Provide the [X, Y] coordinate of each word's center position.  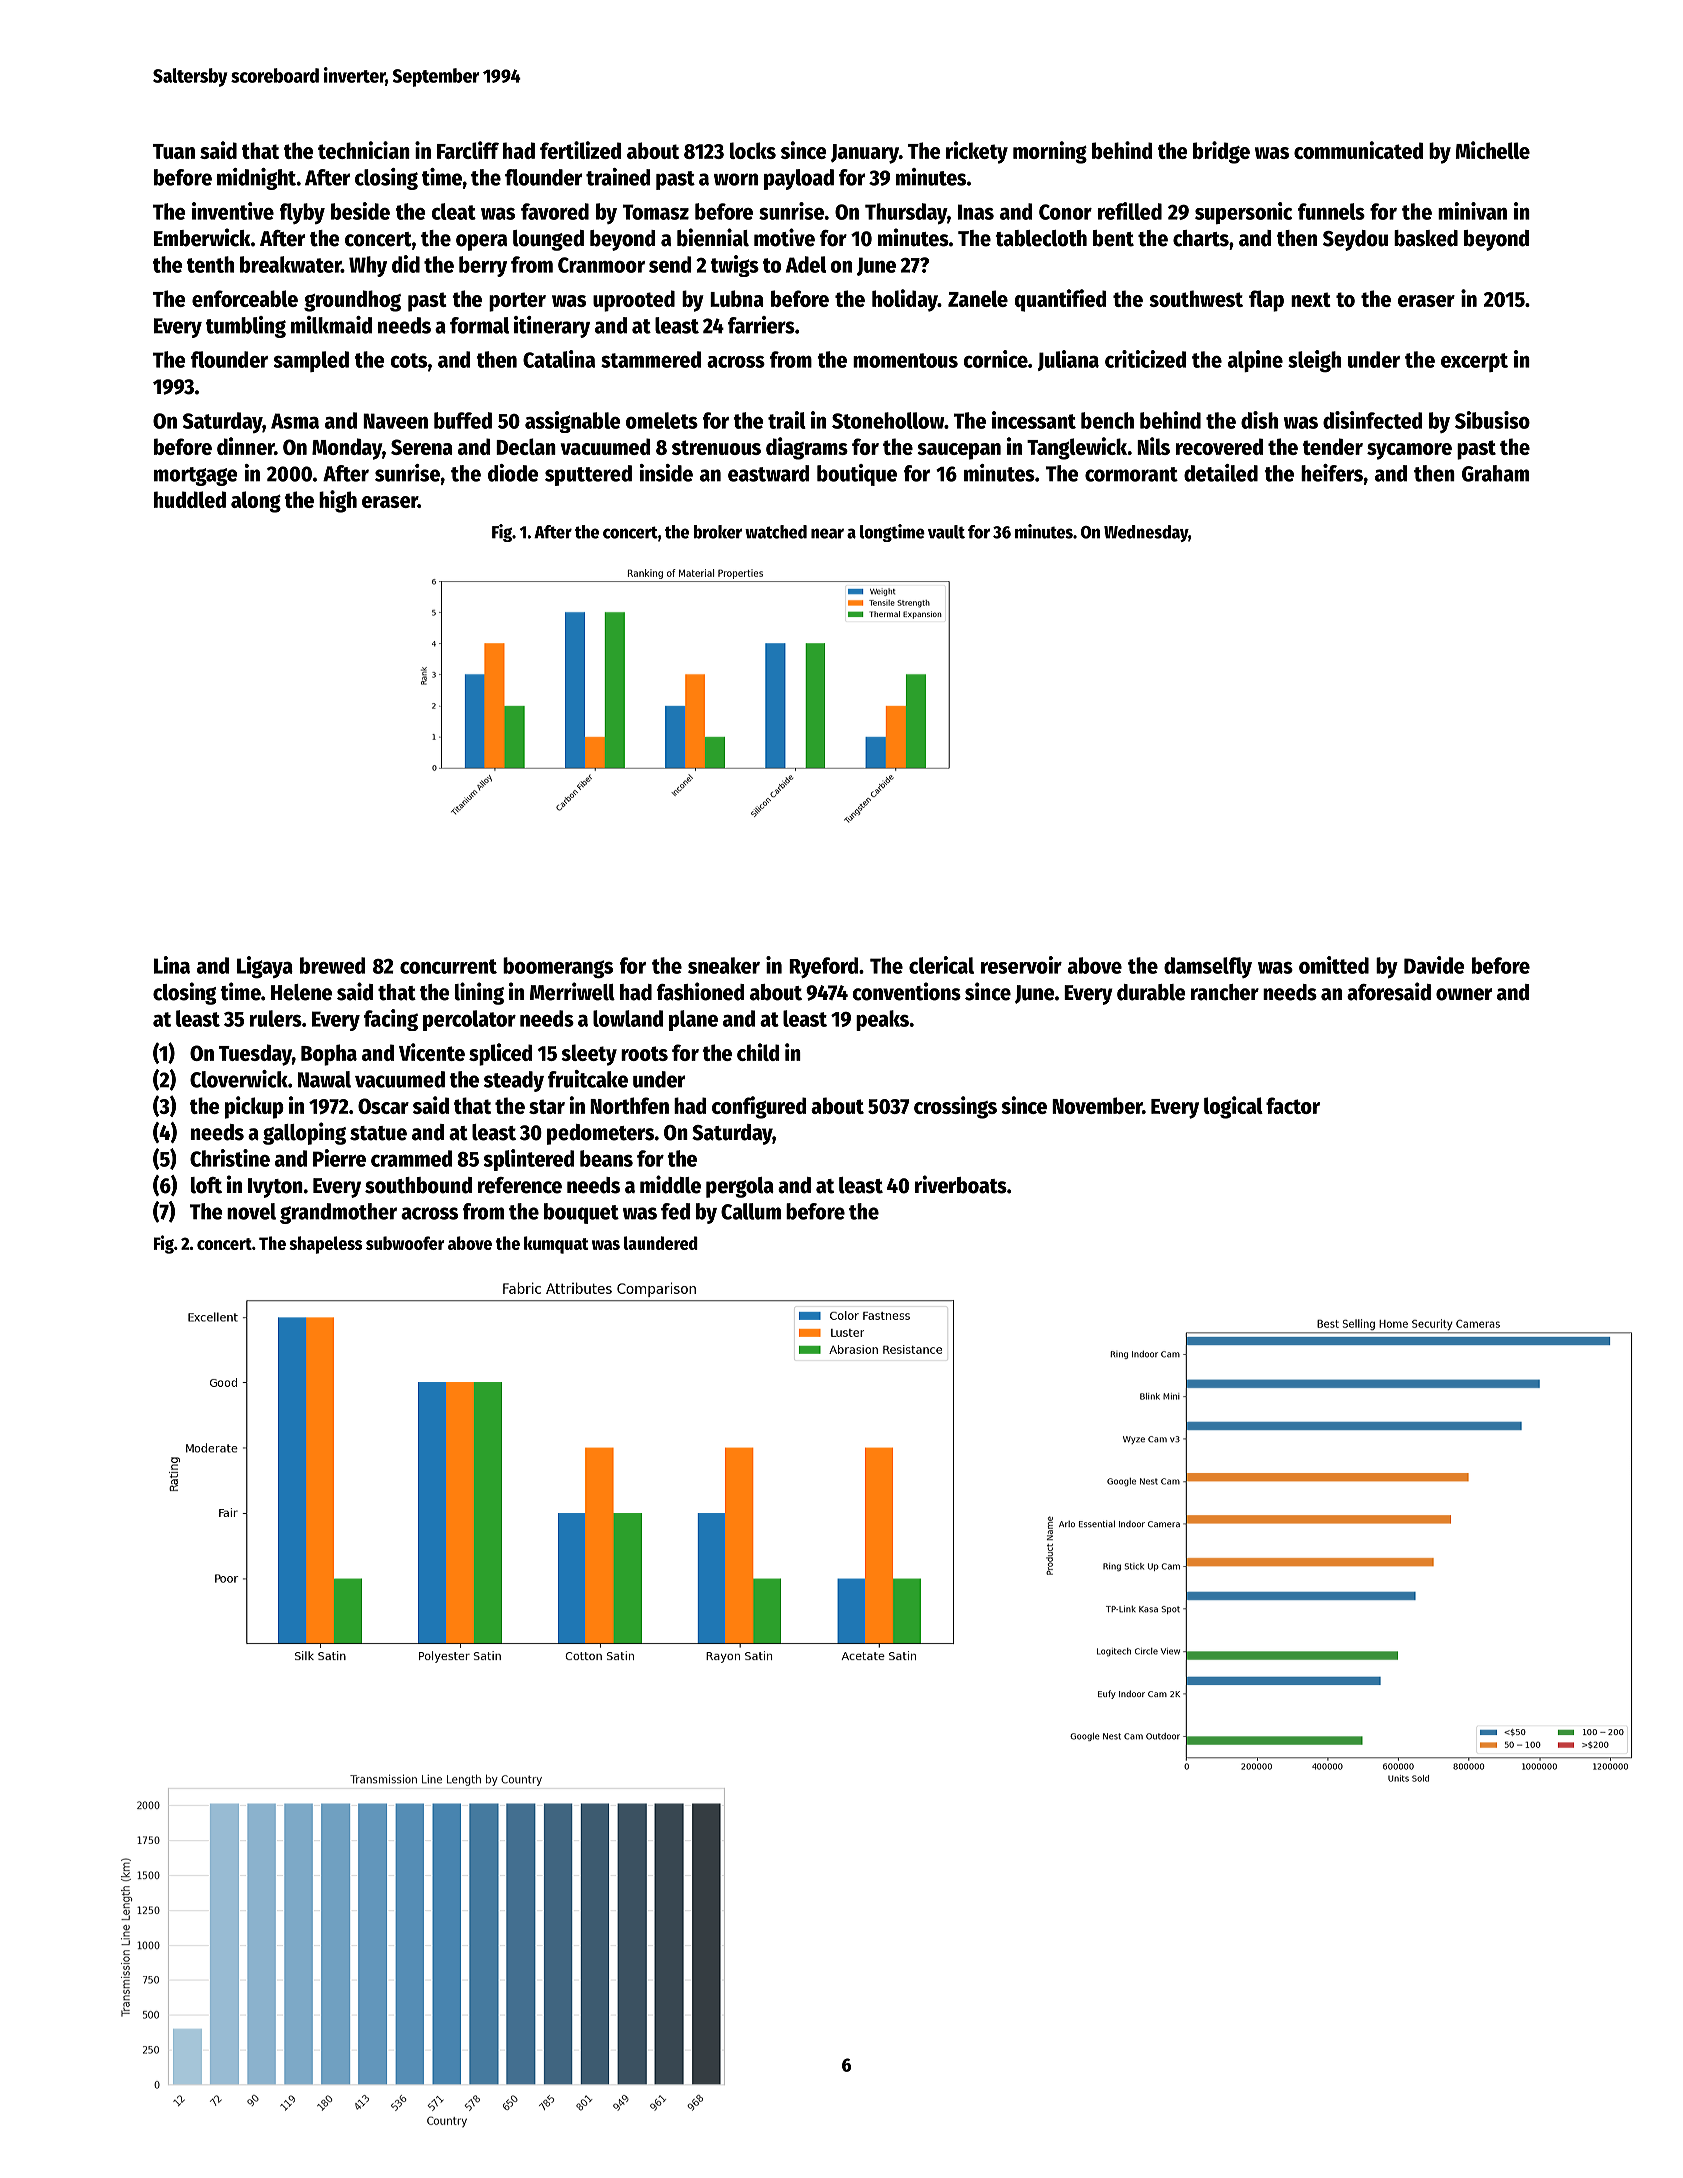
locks [753, 150]
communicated [1358, 150]
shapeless [325, 1245]
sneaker [724, 965]
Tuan [174, 151]
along [256, 502]
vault [946, 532]
